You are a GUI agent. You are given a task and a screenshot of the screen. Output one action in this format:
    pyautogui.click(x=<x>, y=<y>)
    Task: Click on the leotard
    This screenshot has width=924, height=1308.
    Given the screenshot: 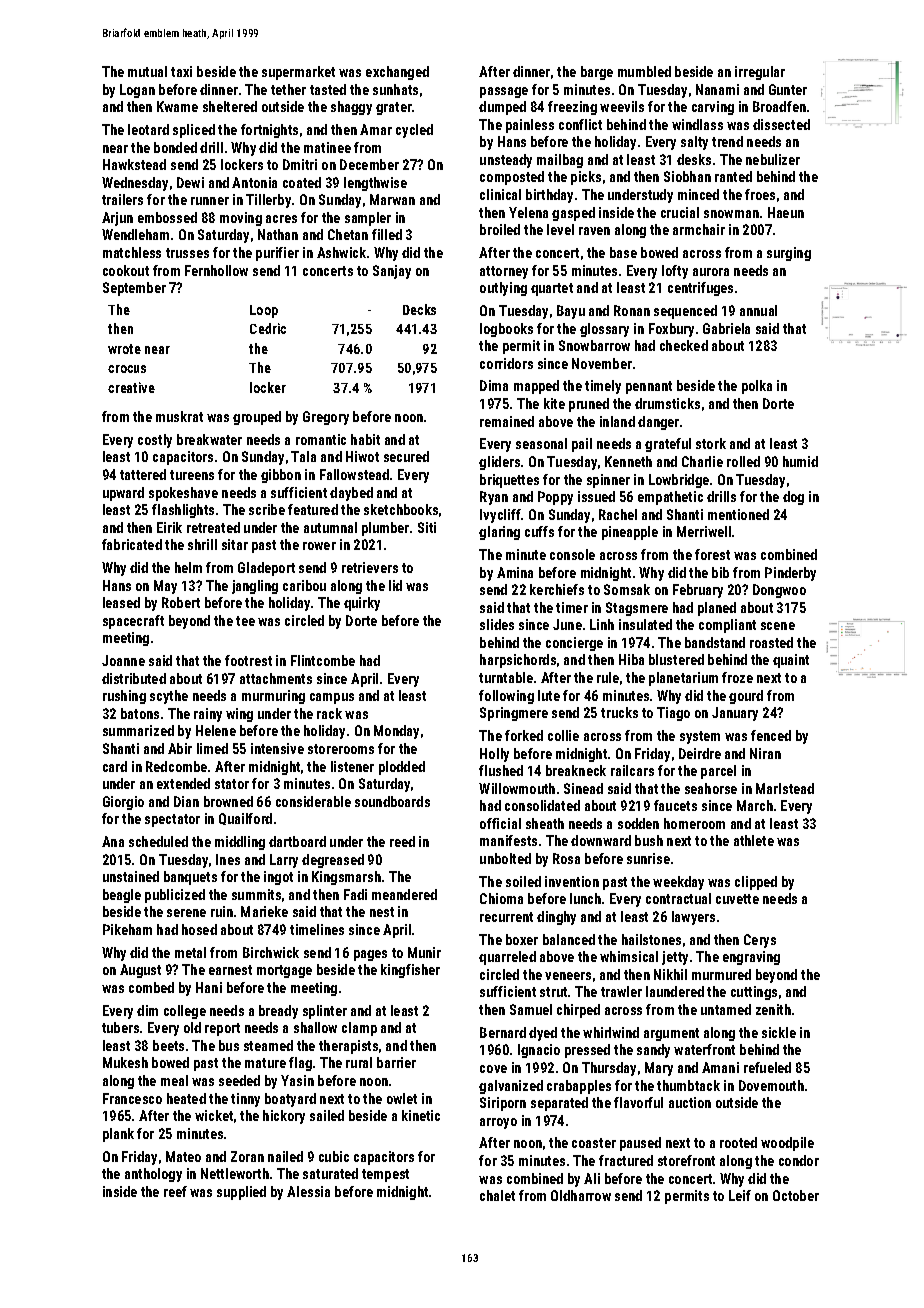 What is the action you would take?
    pyautogui.click(x=148, y=129)
